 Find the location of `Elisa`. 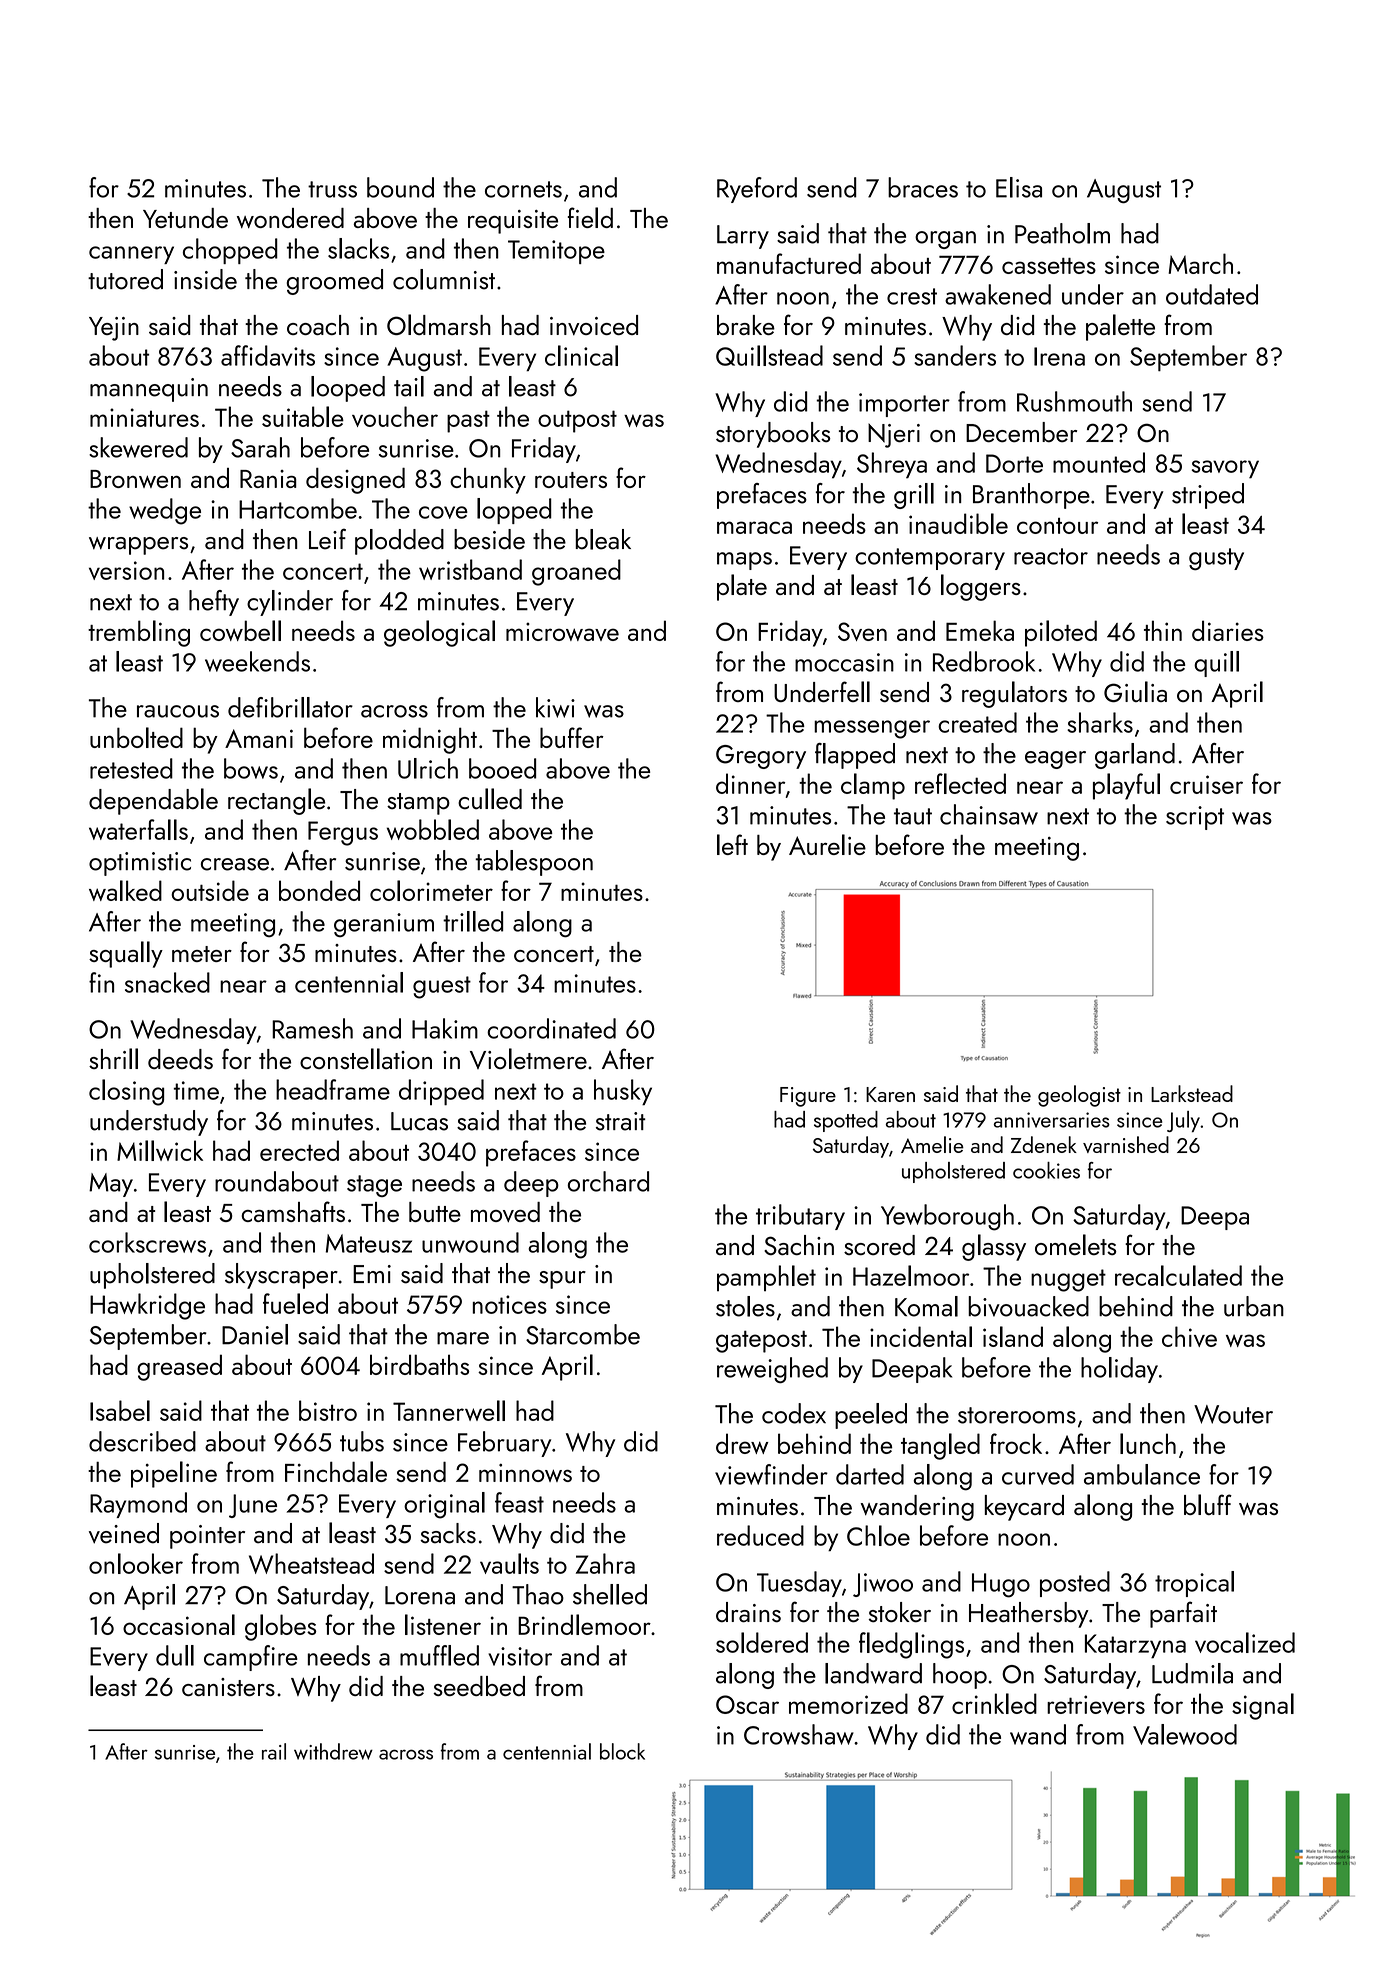

Elisa is located at coordinates (1019, 187).
